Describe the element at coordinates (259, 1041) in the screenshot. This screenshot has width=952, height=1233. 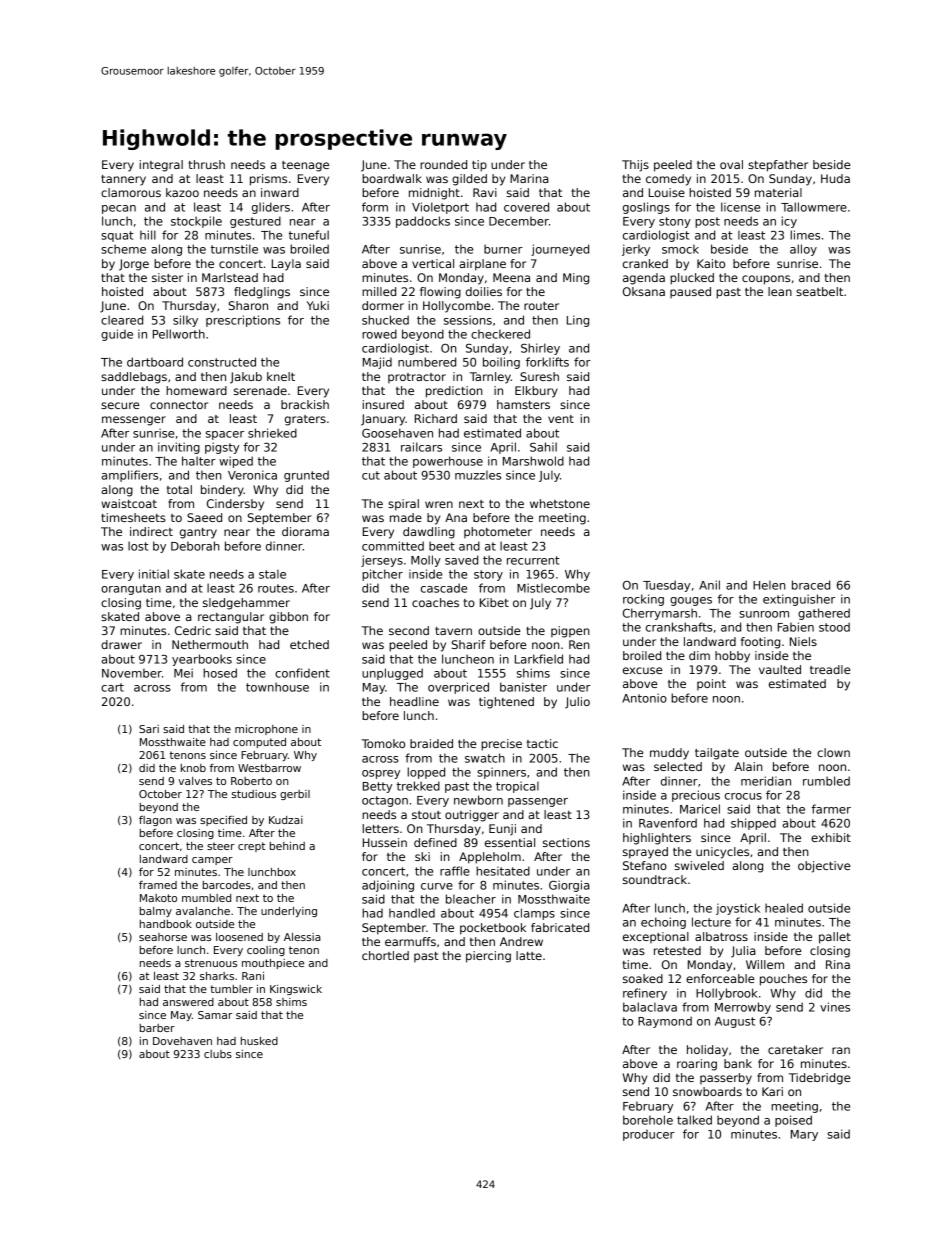
I see `husked` at that location.
